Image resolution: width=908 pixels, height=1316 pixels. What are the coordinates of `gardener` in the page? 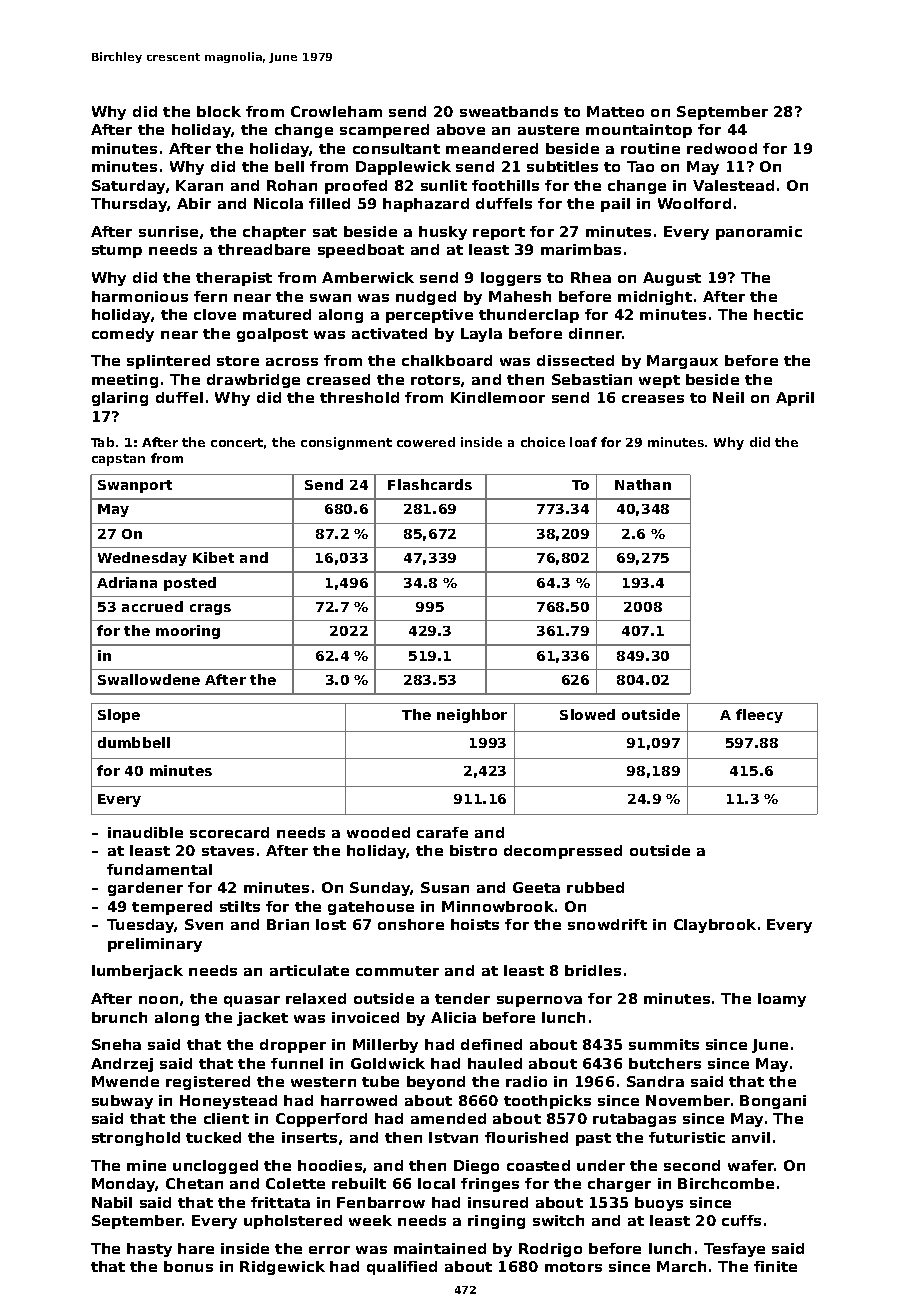 It's located at (145, 889).
